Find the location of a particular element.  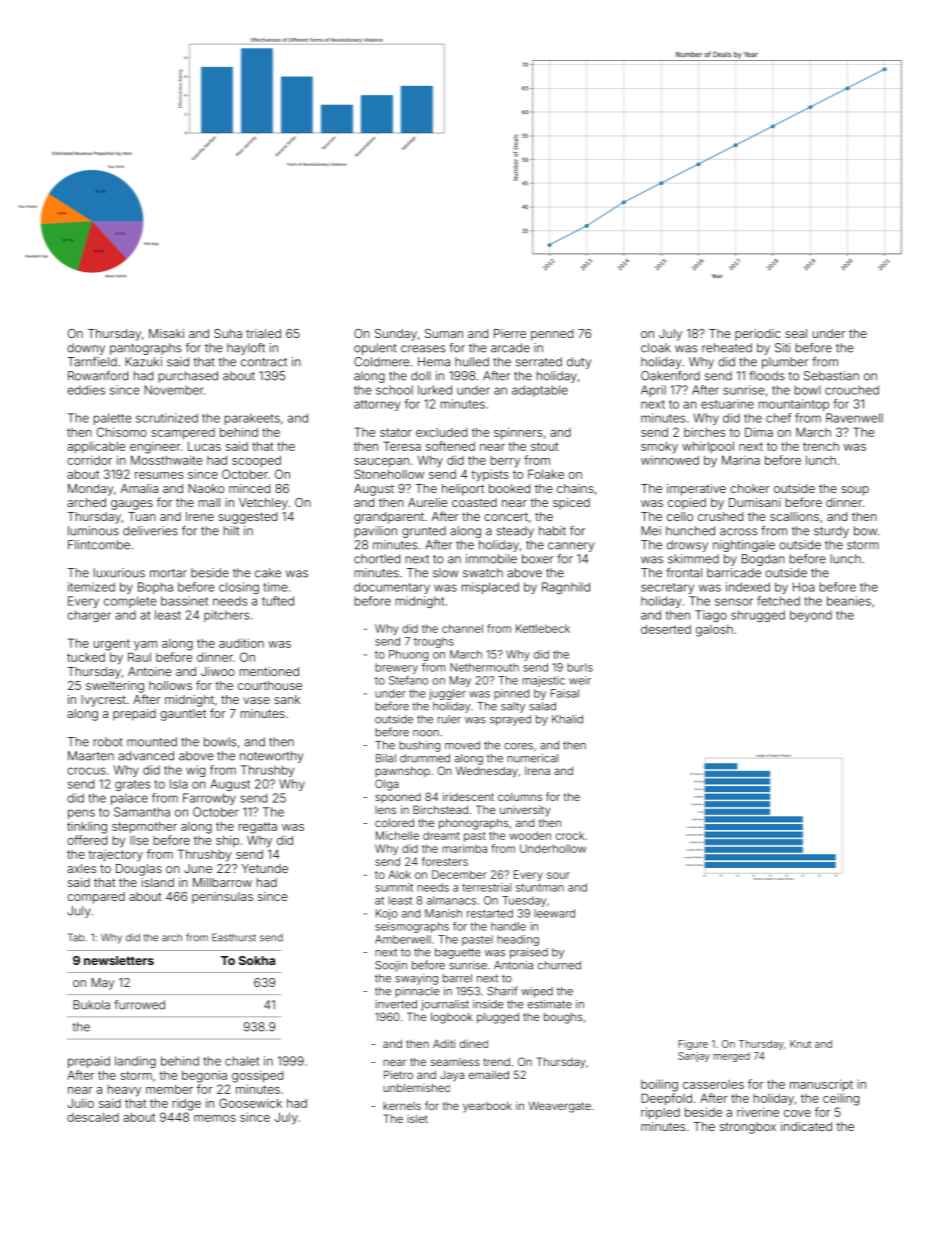

churned is located at coordinates (559, 965).
